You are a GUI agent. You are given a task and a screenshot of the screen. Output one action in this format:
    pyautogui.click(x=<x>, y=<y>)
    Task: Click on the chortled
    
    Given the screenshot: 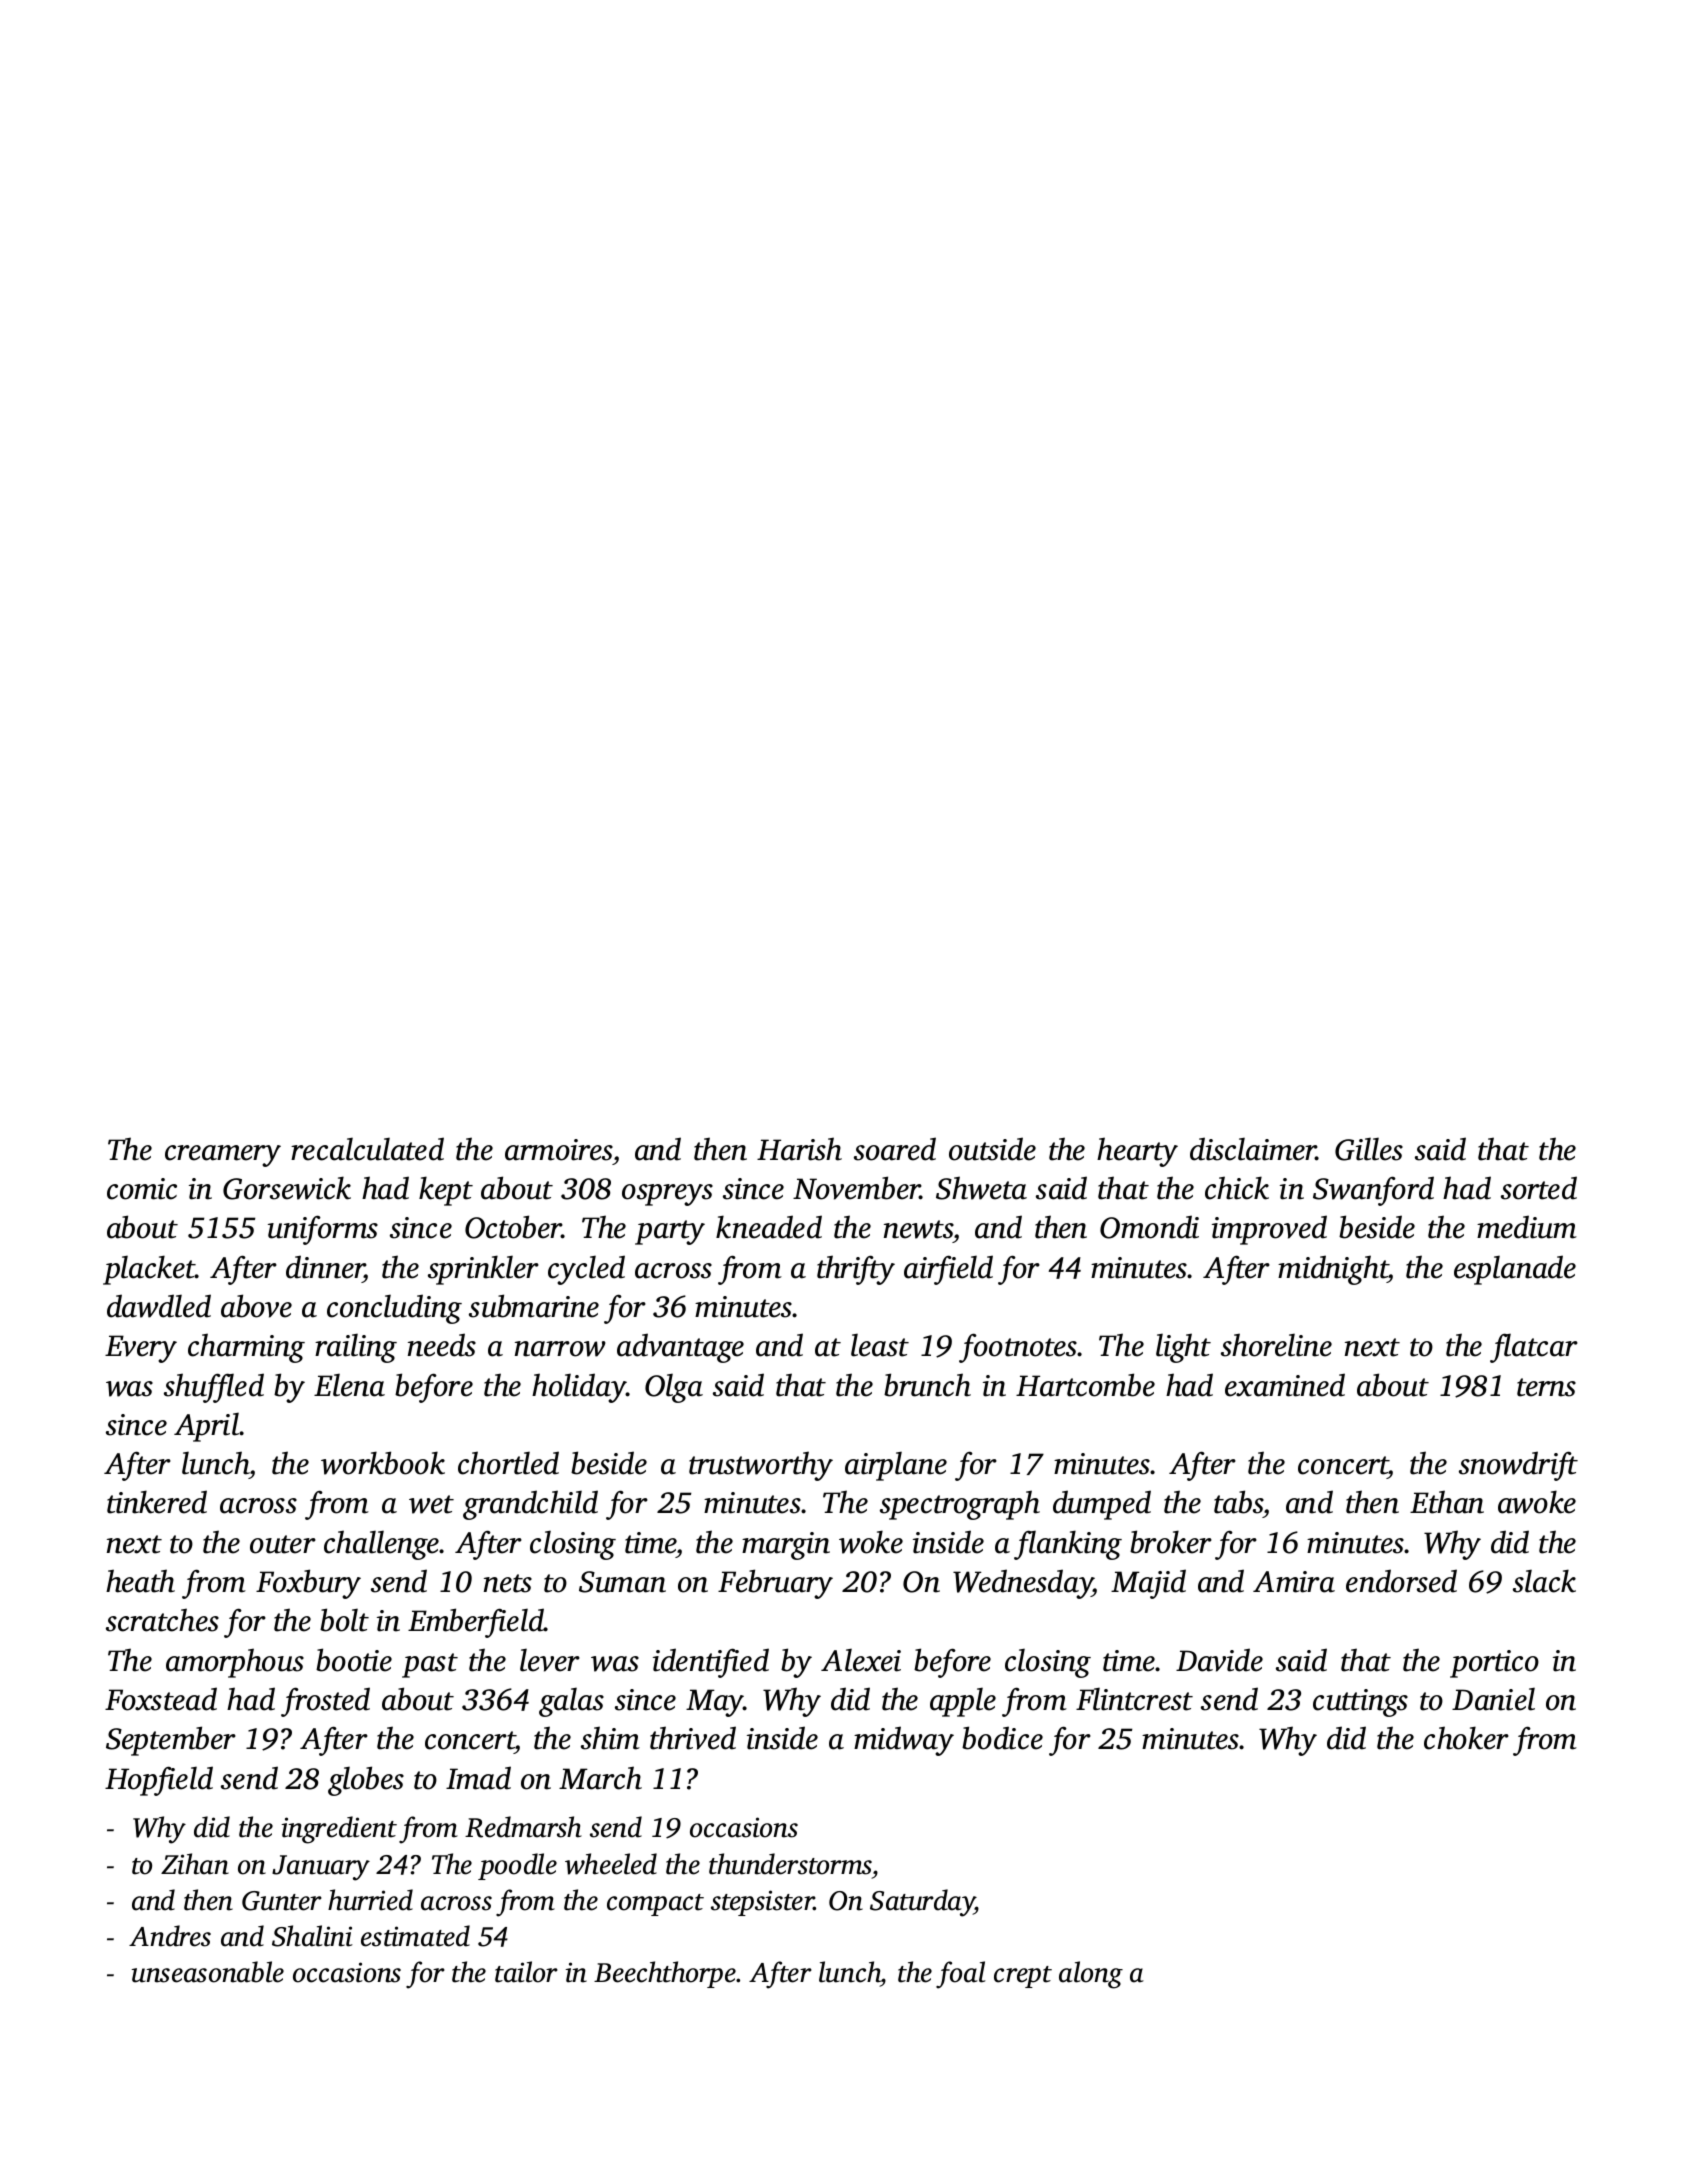 What is the action you would take?
    pyautogui.click(x=508, y=1463)
